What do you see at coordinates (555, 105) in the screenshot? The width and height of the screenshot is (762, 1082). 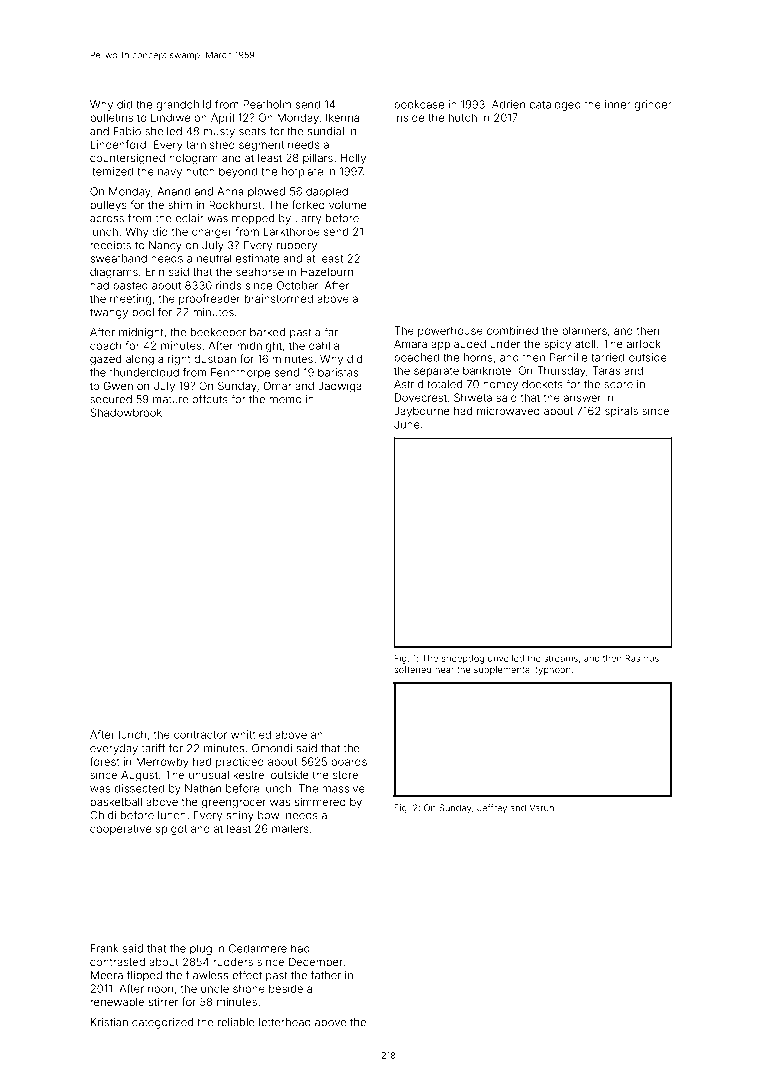 I see `cataloged` at bounding box center [555, 105].
